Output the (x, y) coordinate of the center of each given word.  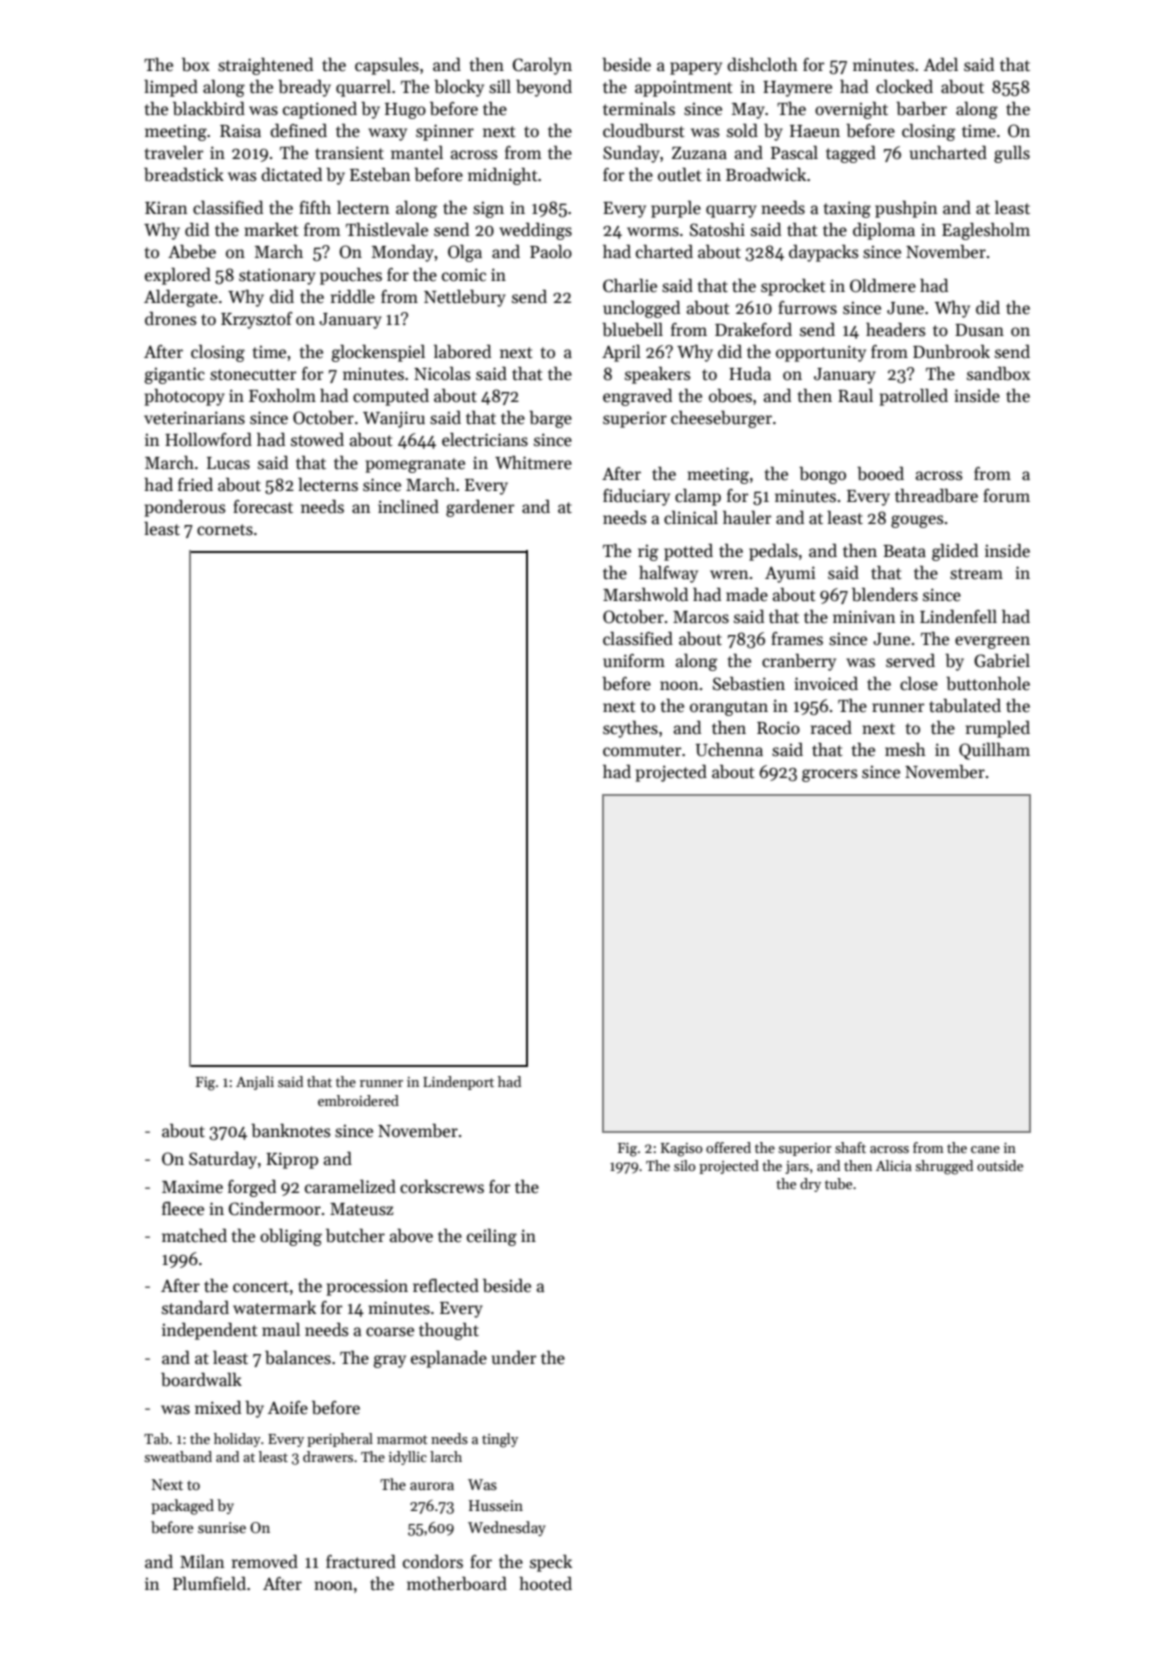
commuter (642, 751)
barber (921, 109)
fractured (361, 1561)
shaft (850, 1147)
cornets (225, 530)
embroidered (358, 1100)
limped (171, 88)
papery (696, 68)
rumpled (998, 729)
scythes (630, 729)
